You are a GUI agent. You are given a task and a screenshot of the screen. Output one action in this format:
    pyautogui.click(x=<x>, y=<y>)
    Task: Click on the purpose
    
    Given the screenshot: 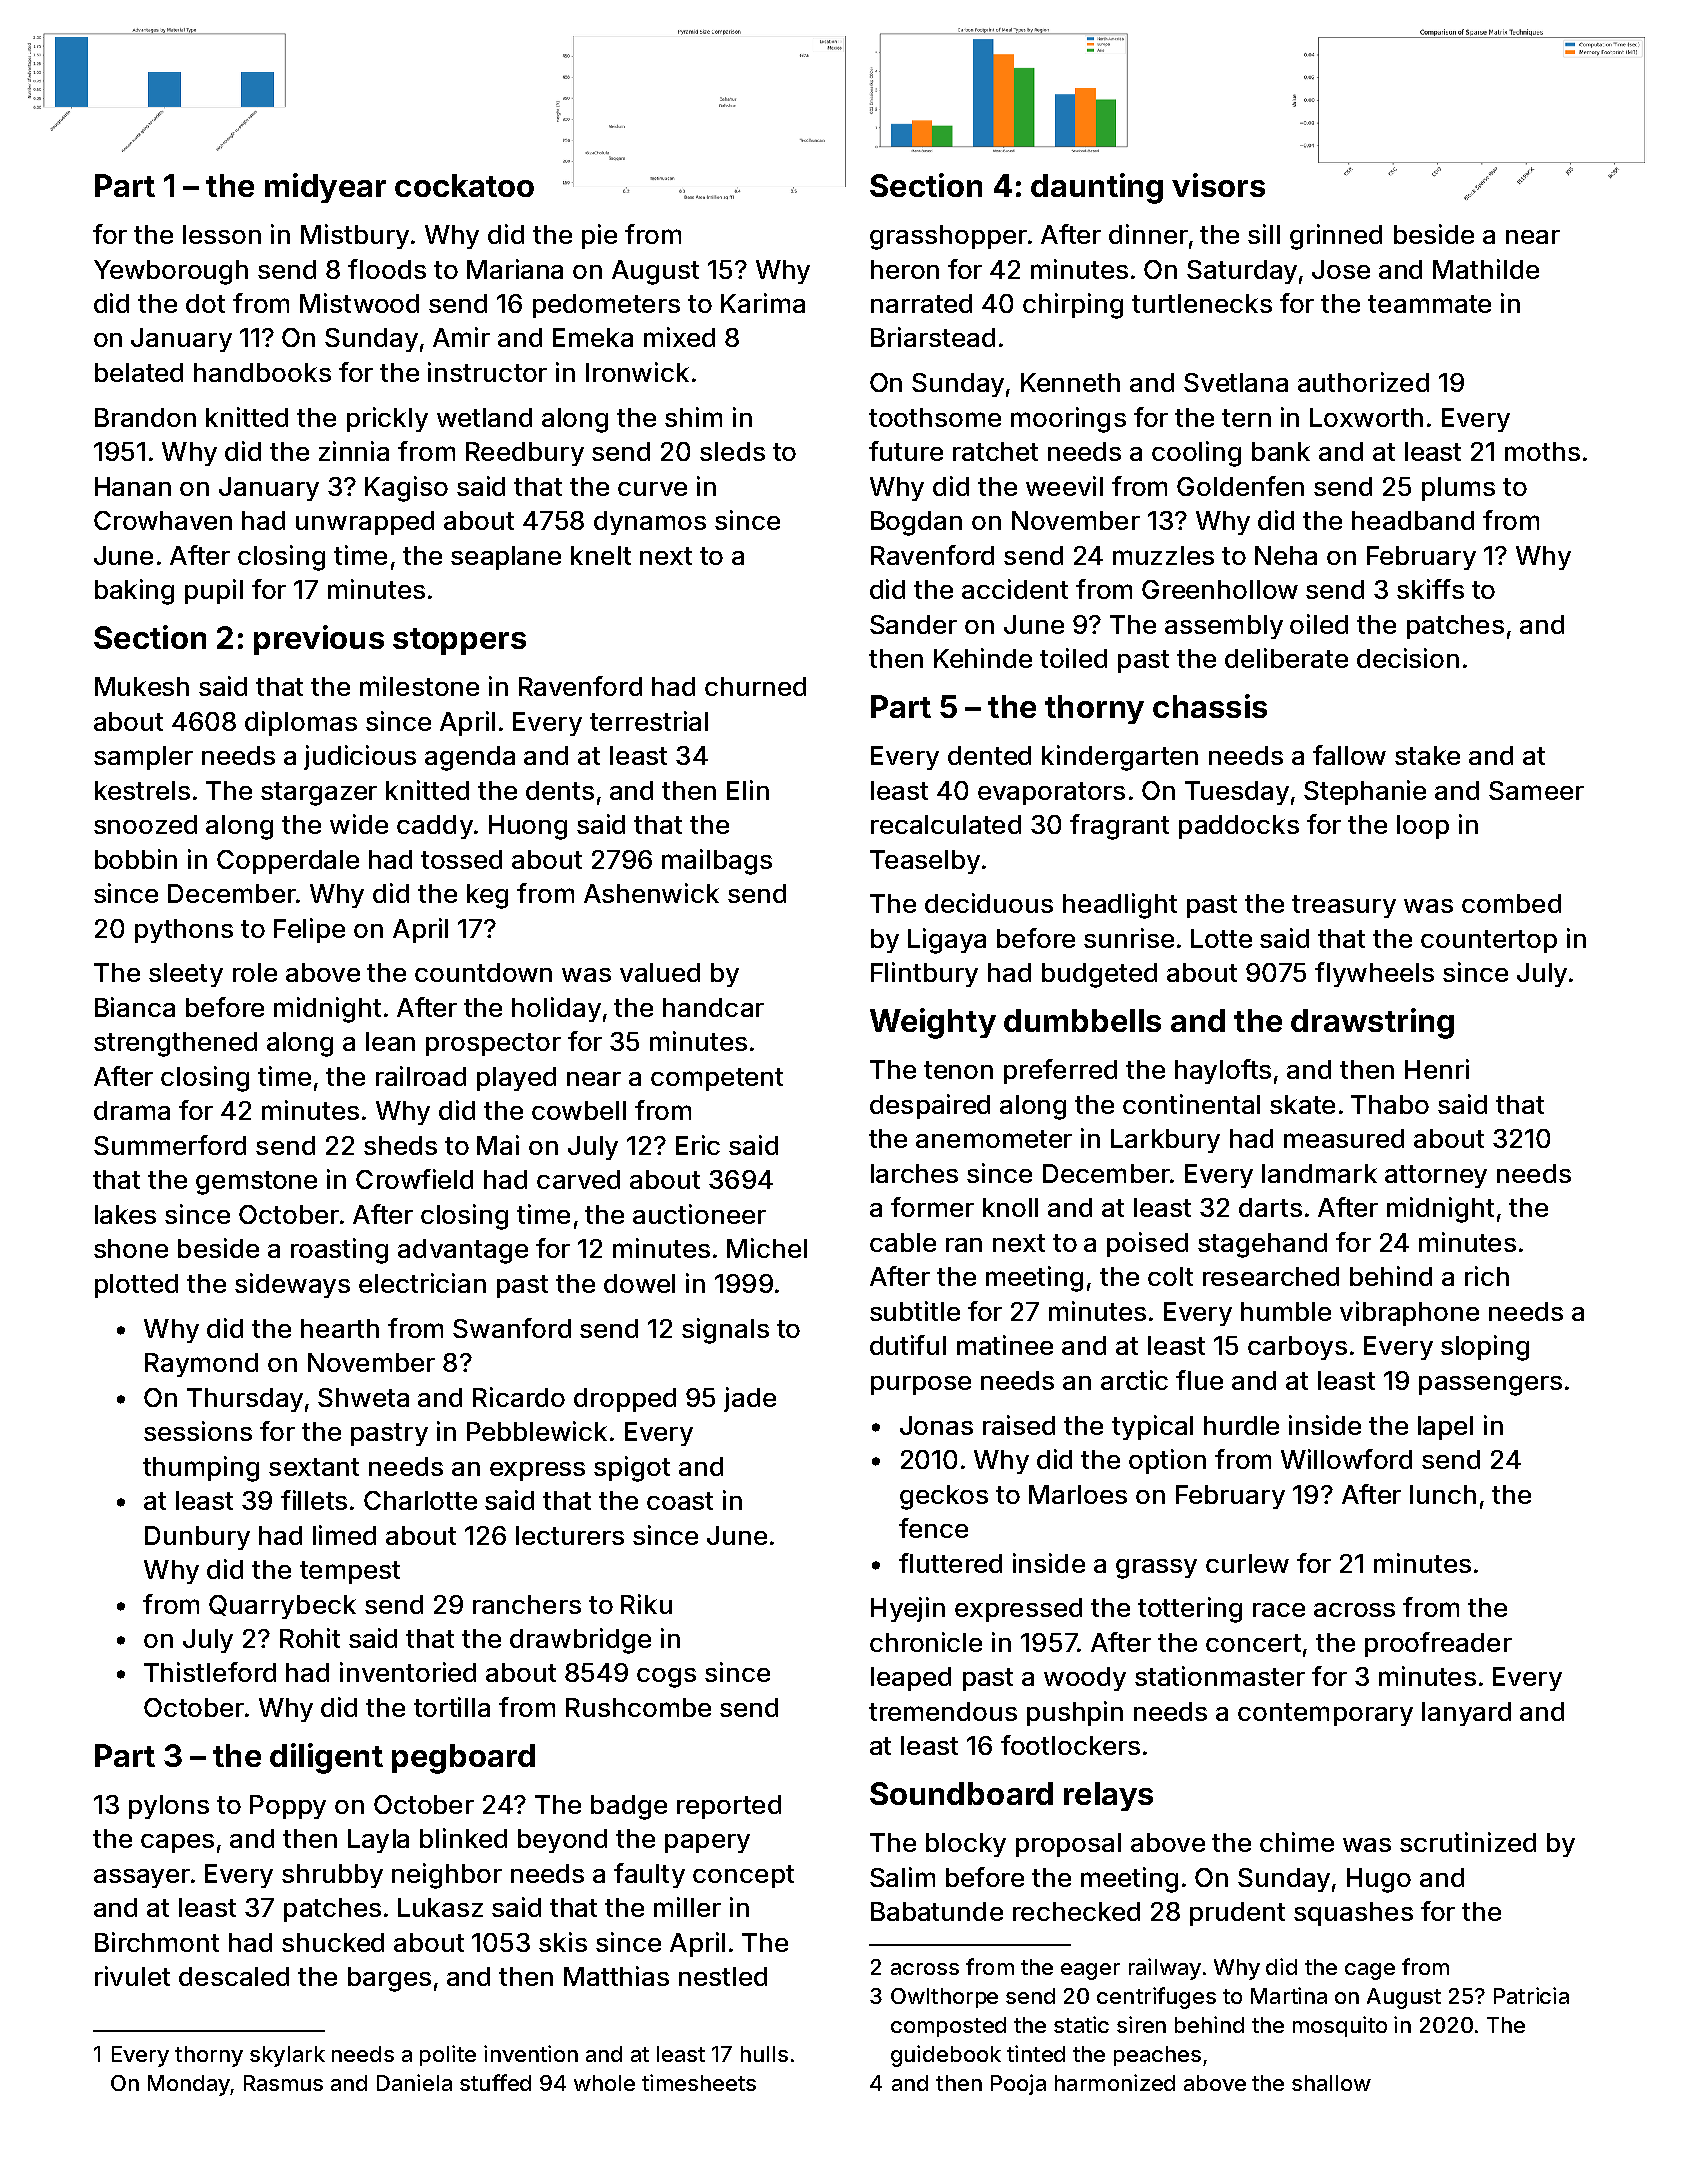 What is the action you would take?
    pyautogui.click(x=921, y=1385)
